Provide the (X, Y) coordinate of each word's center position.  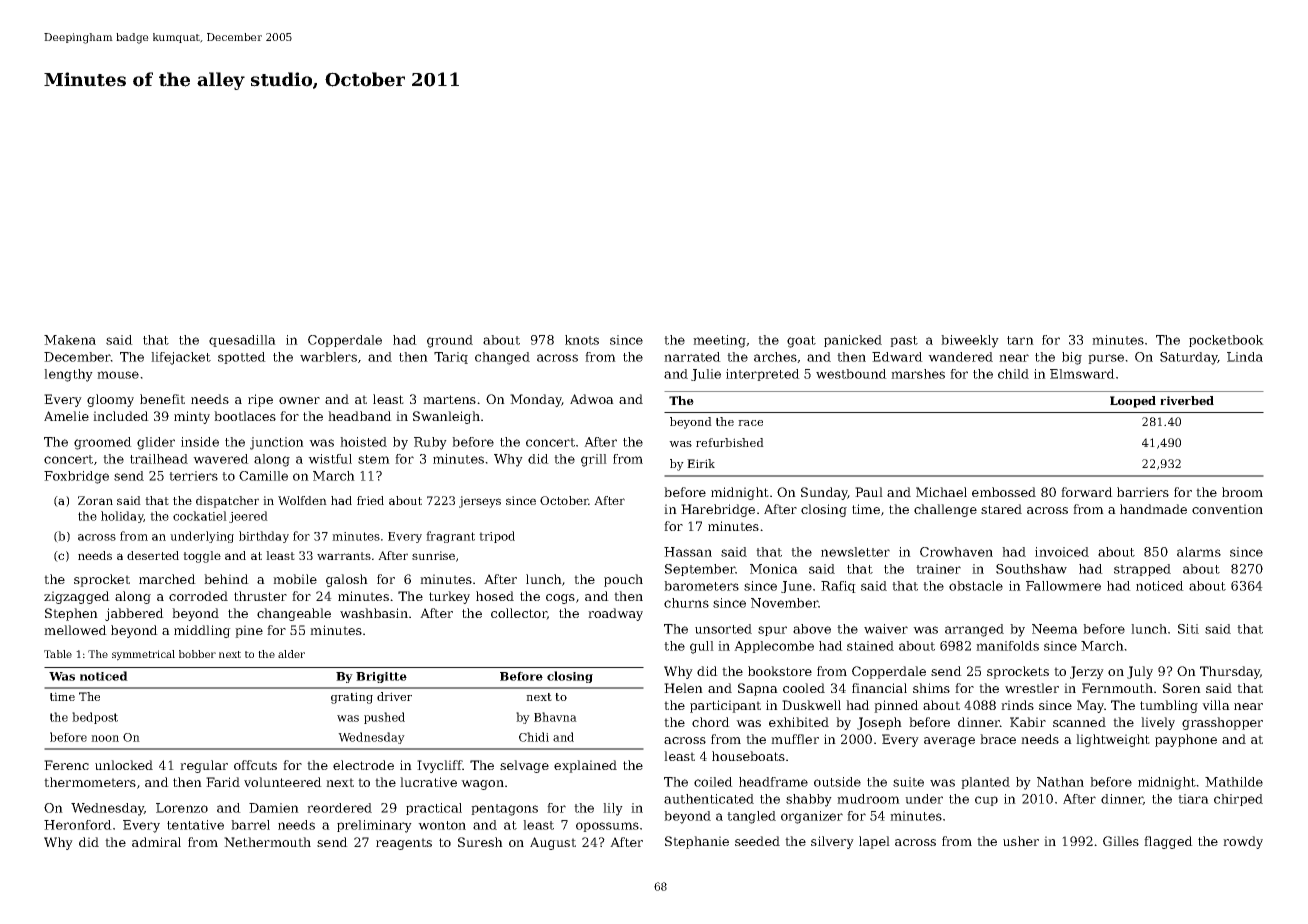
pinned (896, 706)
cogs (560, 599)
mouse (118, 375)
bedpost (95, 718)
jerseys (480, 502)
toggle (202, 557)
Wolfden (302, 500)
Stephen (71, 614)
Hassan (688, 552)
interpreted (763, 375)
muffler (795, 739)
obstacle (976, 586)
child (1013, 374)
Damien (274, 808)
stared (1001, 509)
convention (1227, 509)
